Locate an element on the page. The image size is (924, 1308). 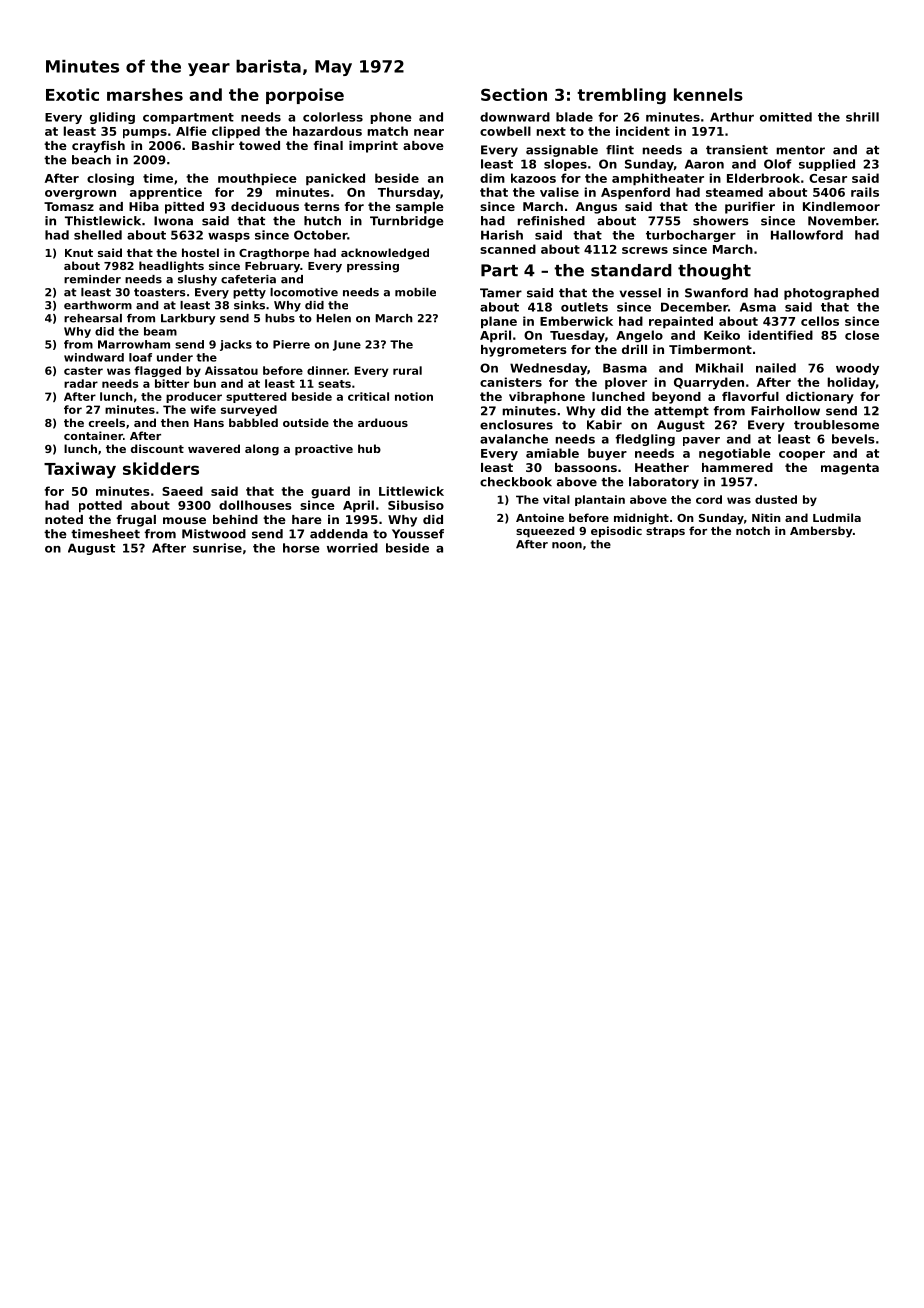
worried is located at coordinates (352, 548).
